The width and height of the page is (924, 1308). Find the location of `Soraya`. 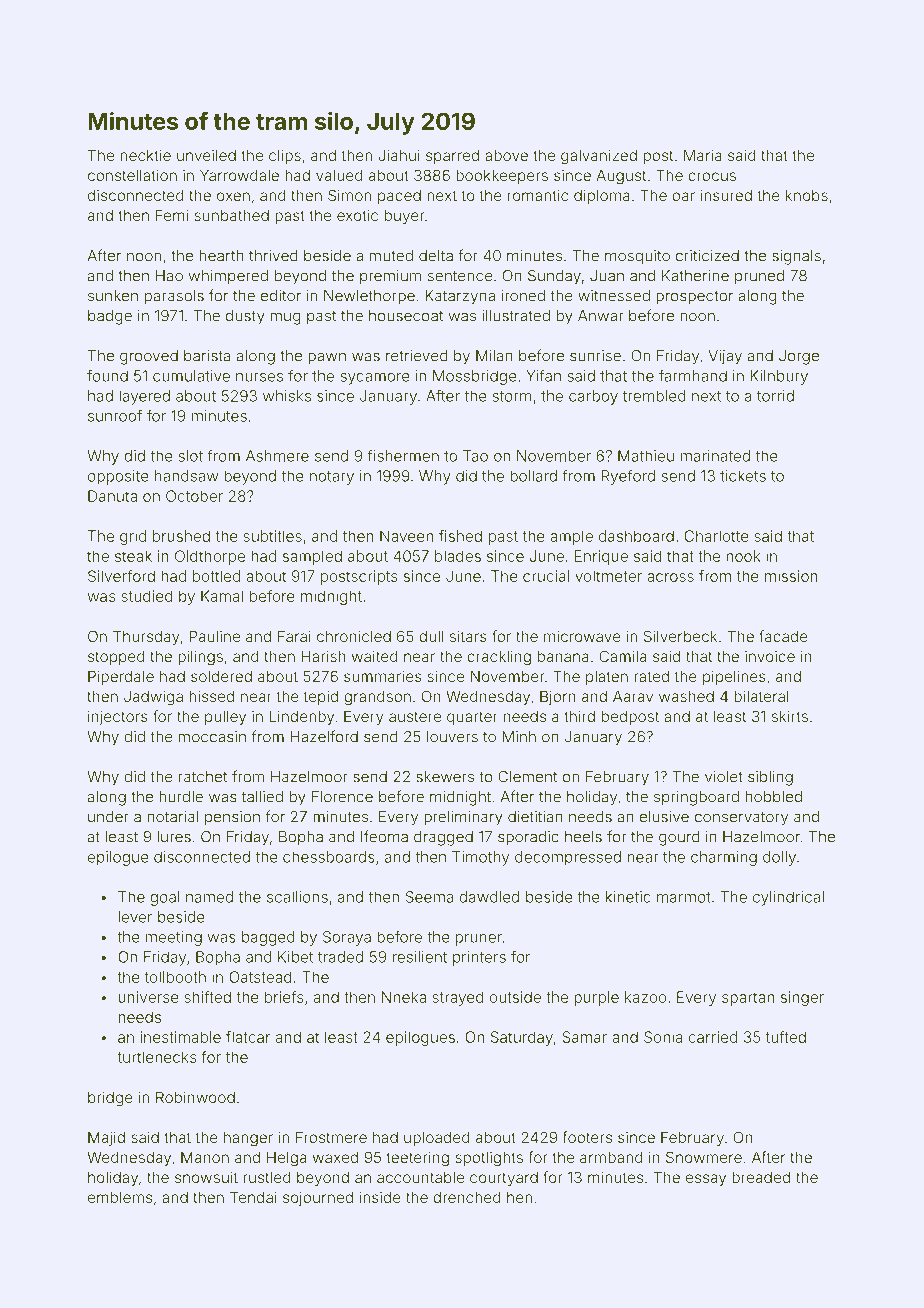

Soraya is located at coordinates (347, 938).
